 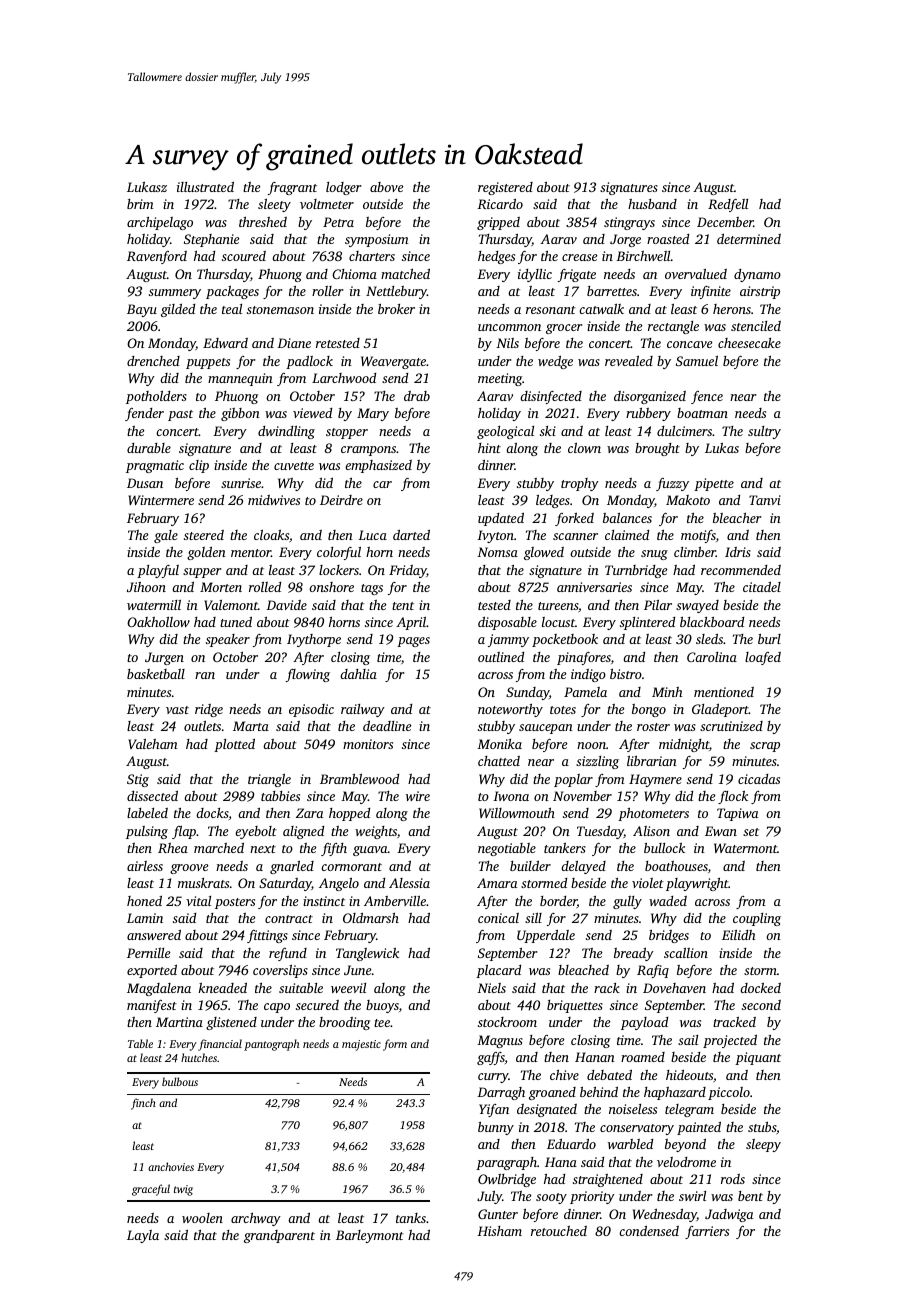 I want to click on sleety, so click(x=274, y=205).
